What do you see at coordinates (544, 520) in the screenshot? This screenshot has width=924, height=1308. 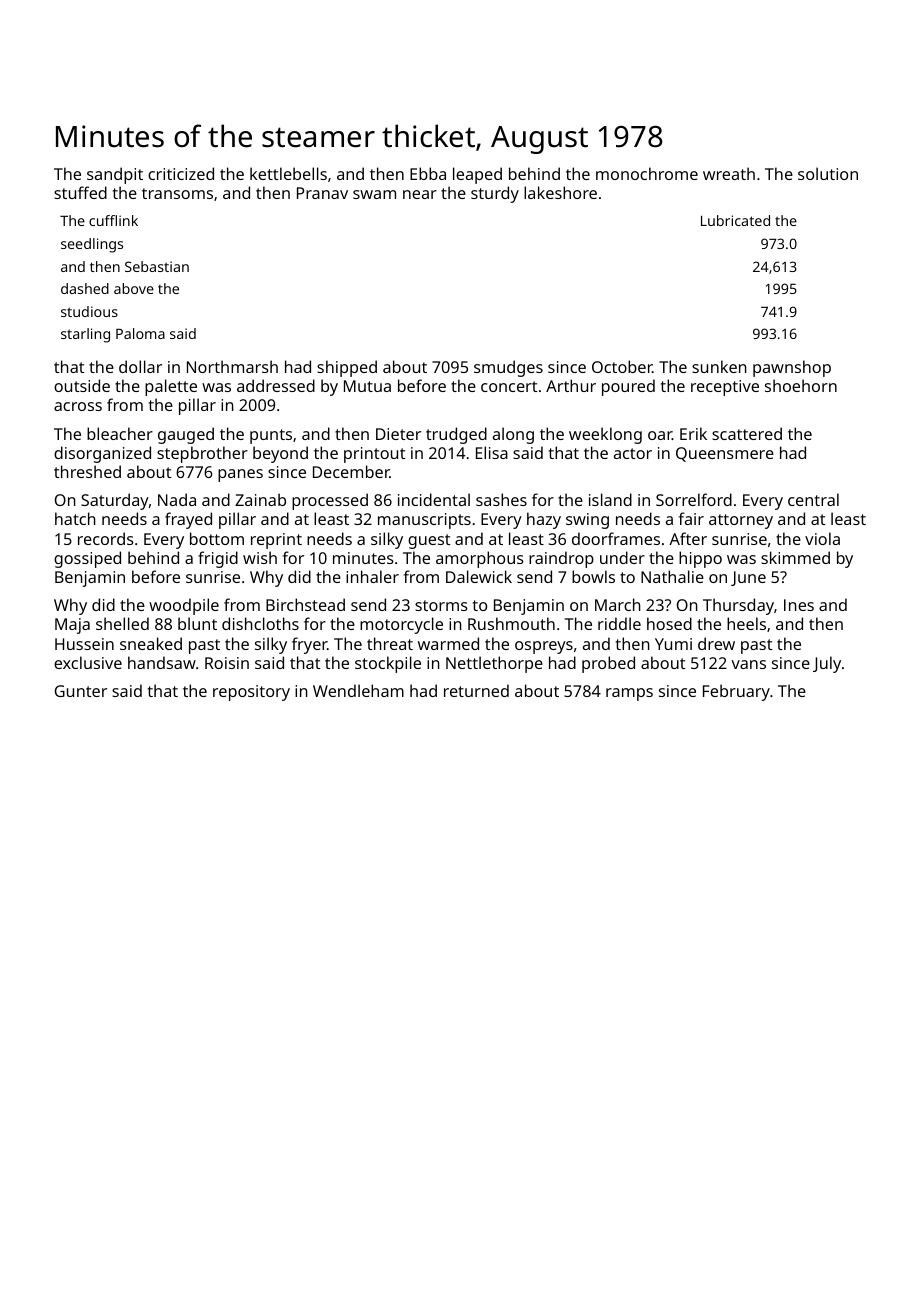 I see `hazy` at bounding box center [544, 520].
